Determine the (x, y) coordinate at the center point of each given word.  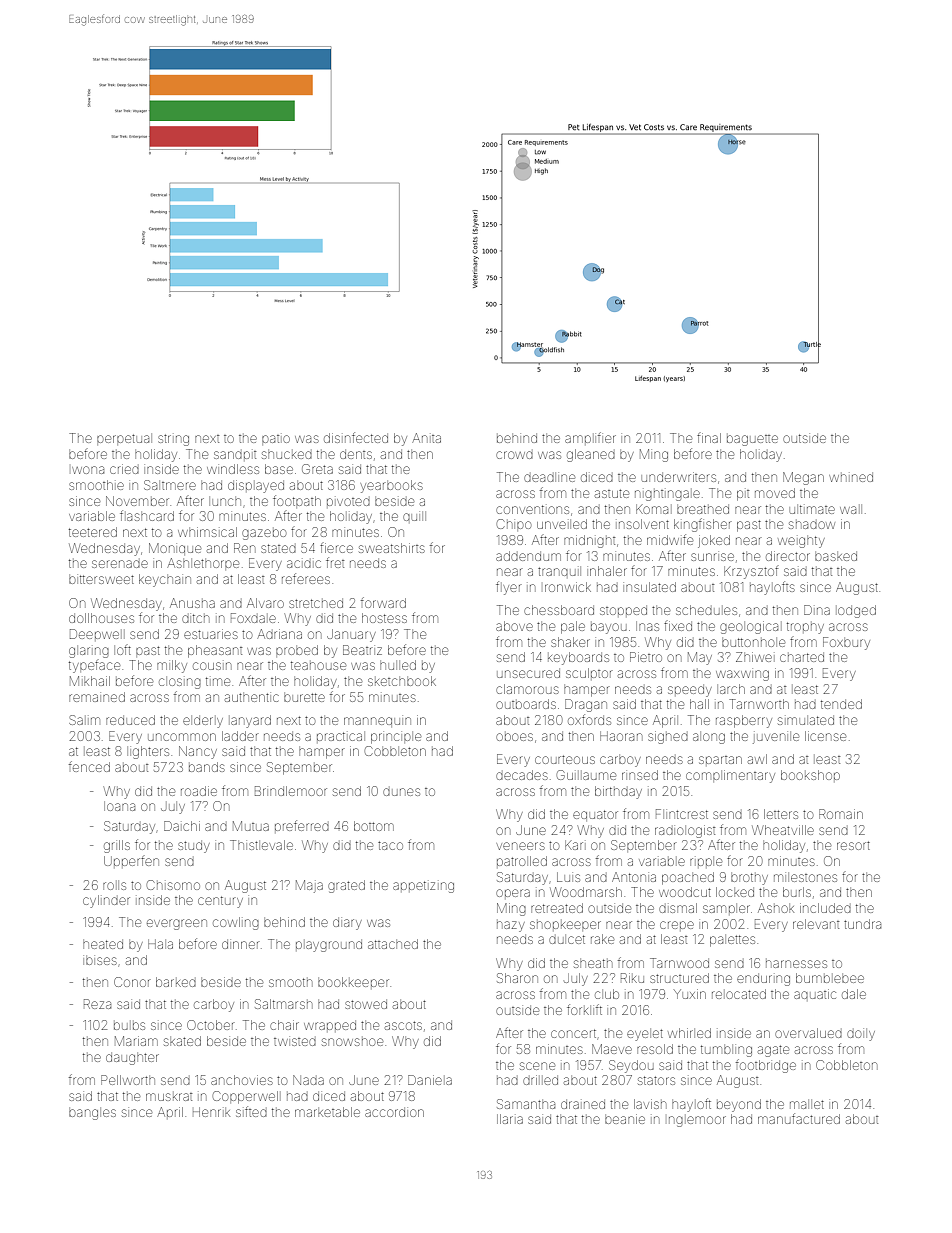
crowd (514, 455)
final (709, 438)
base (279, 469)
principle (396, 738)
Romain (841, 814)
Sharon (517, 978)
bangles (92, 1114)
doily (861, 1035)
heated (103, 944)
